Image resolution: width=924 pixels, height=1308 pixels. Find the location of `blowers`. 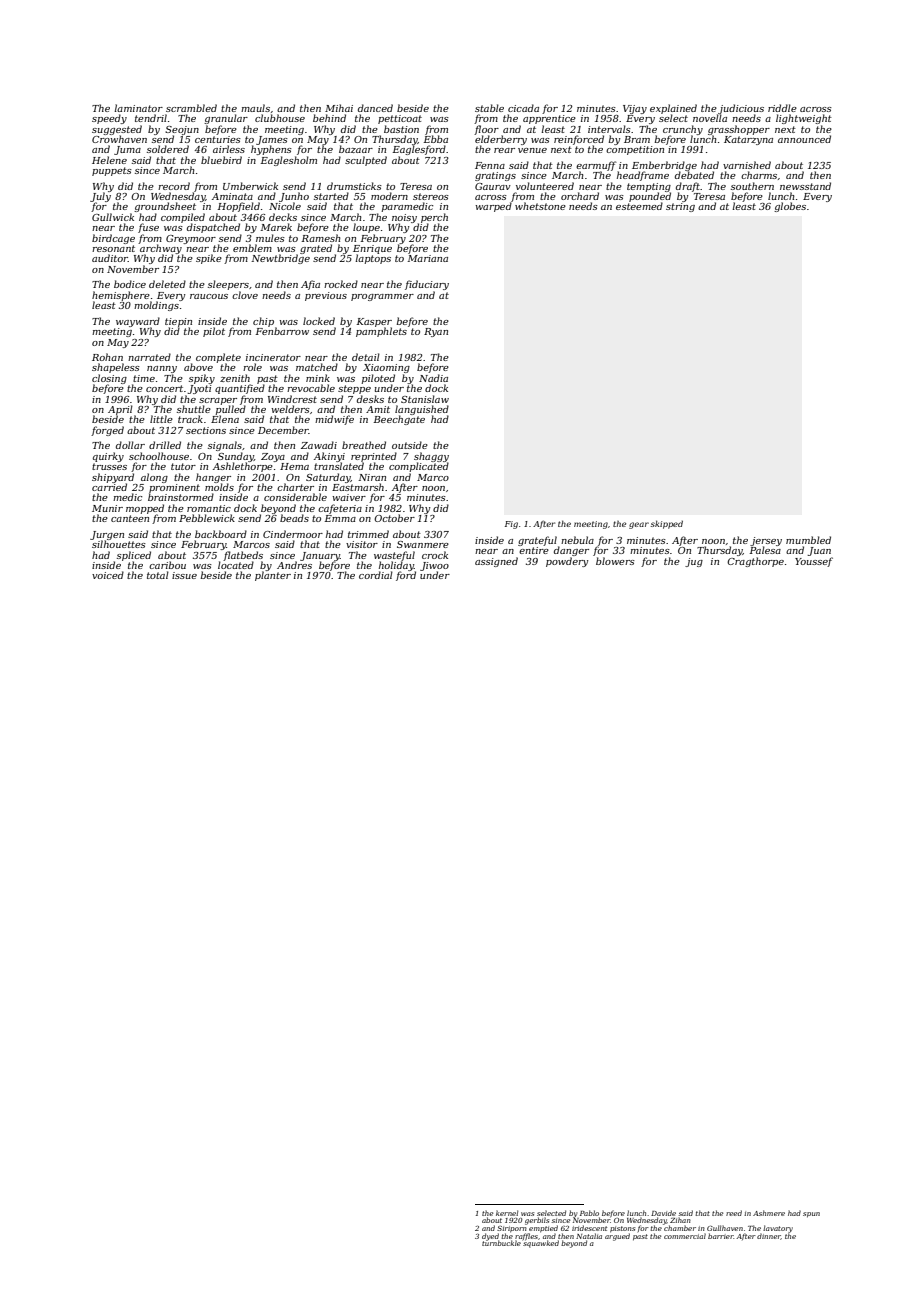

blowers is located at coordinates (615, 561).
